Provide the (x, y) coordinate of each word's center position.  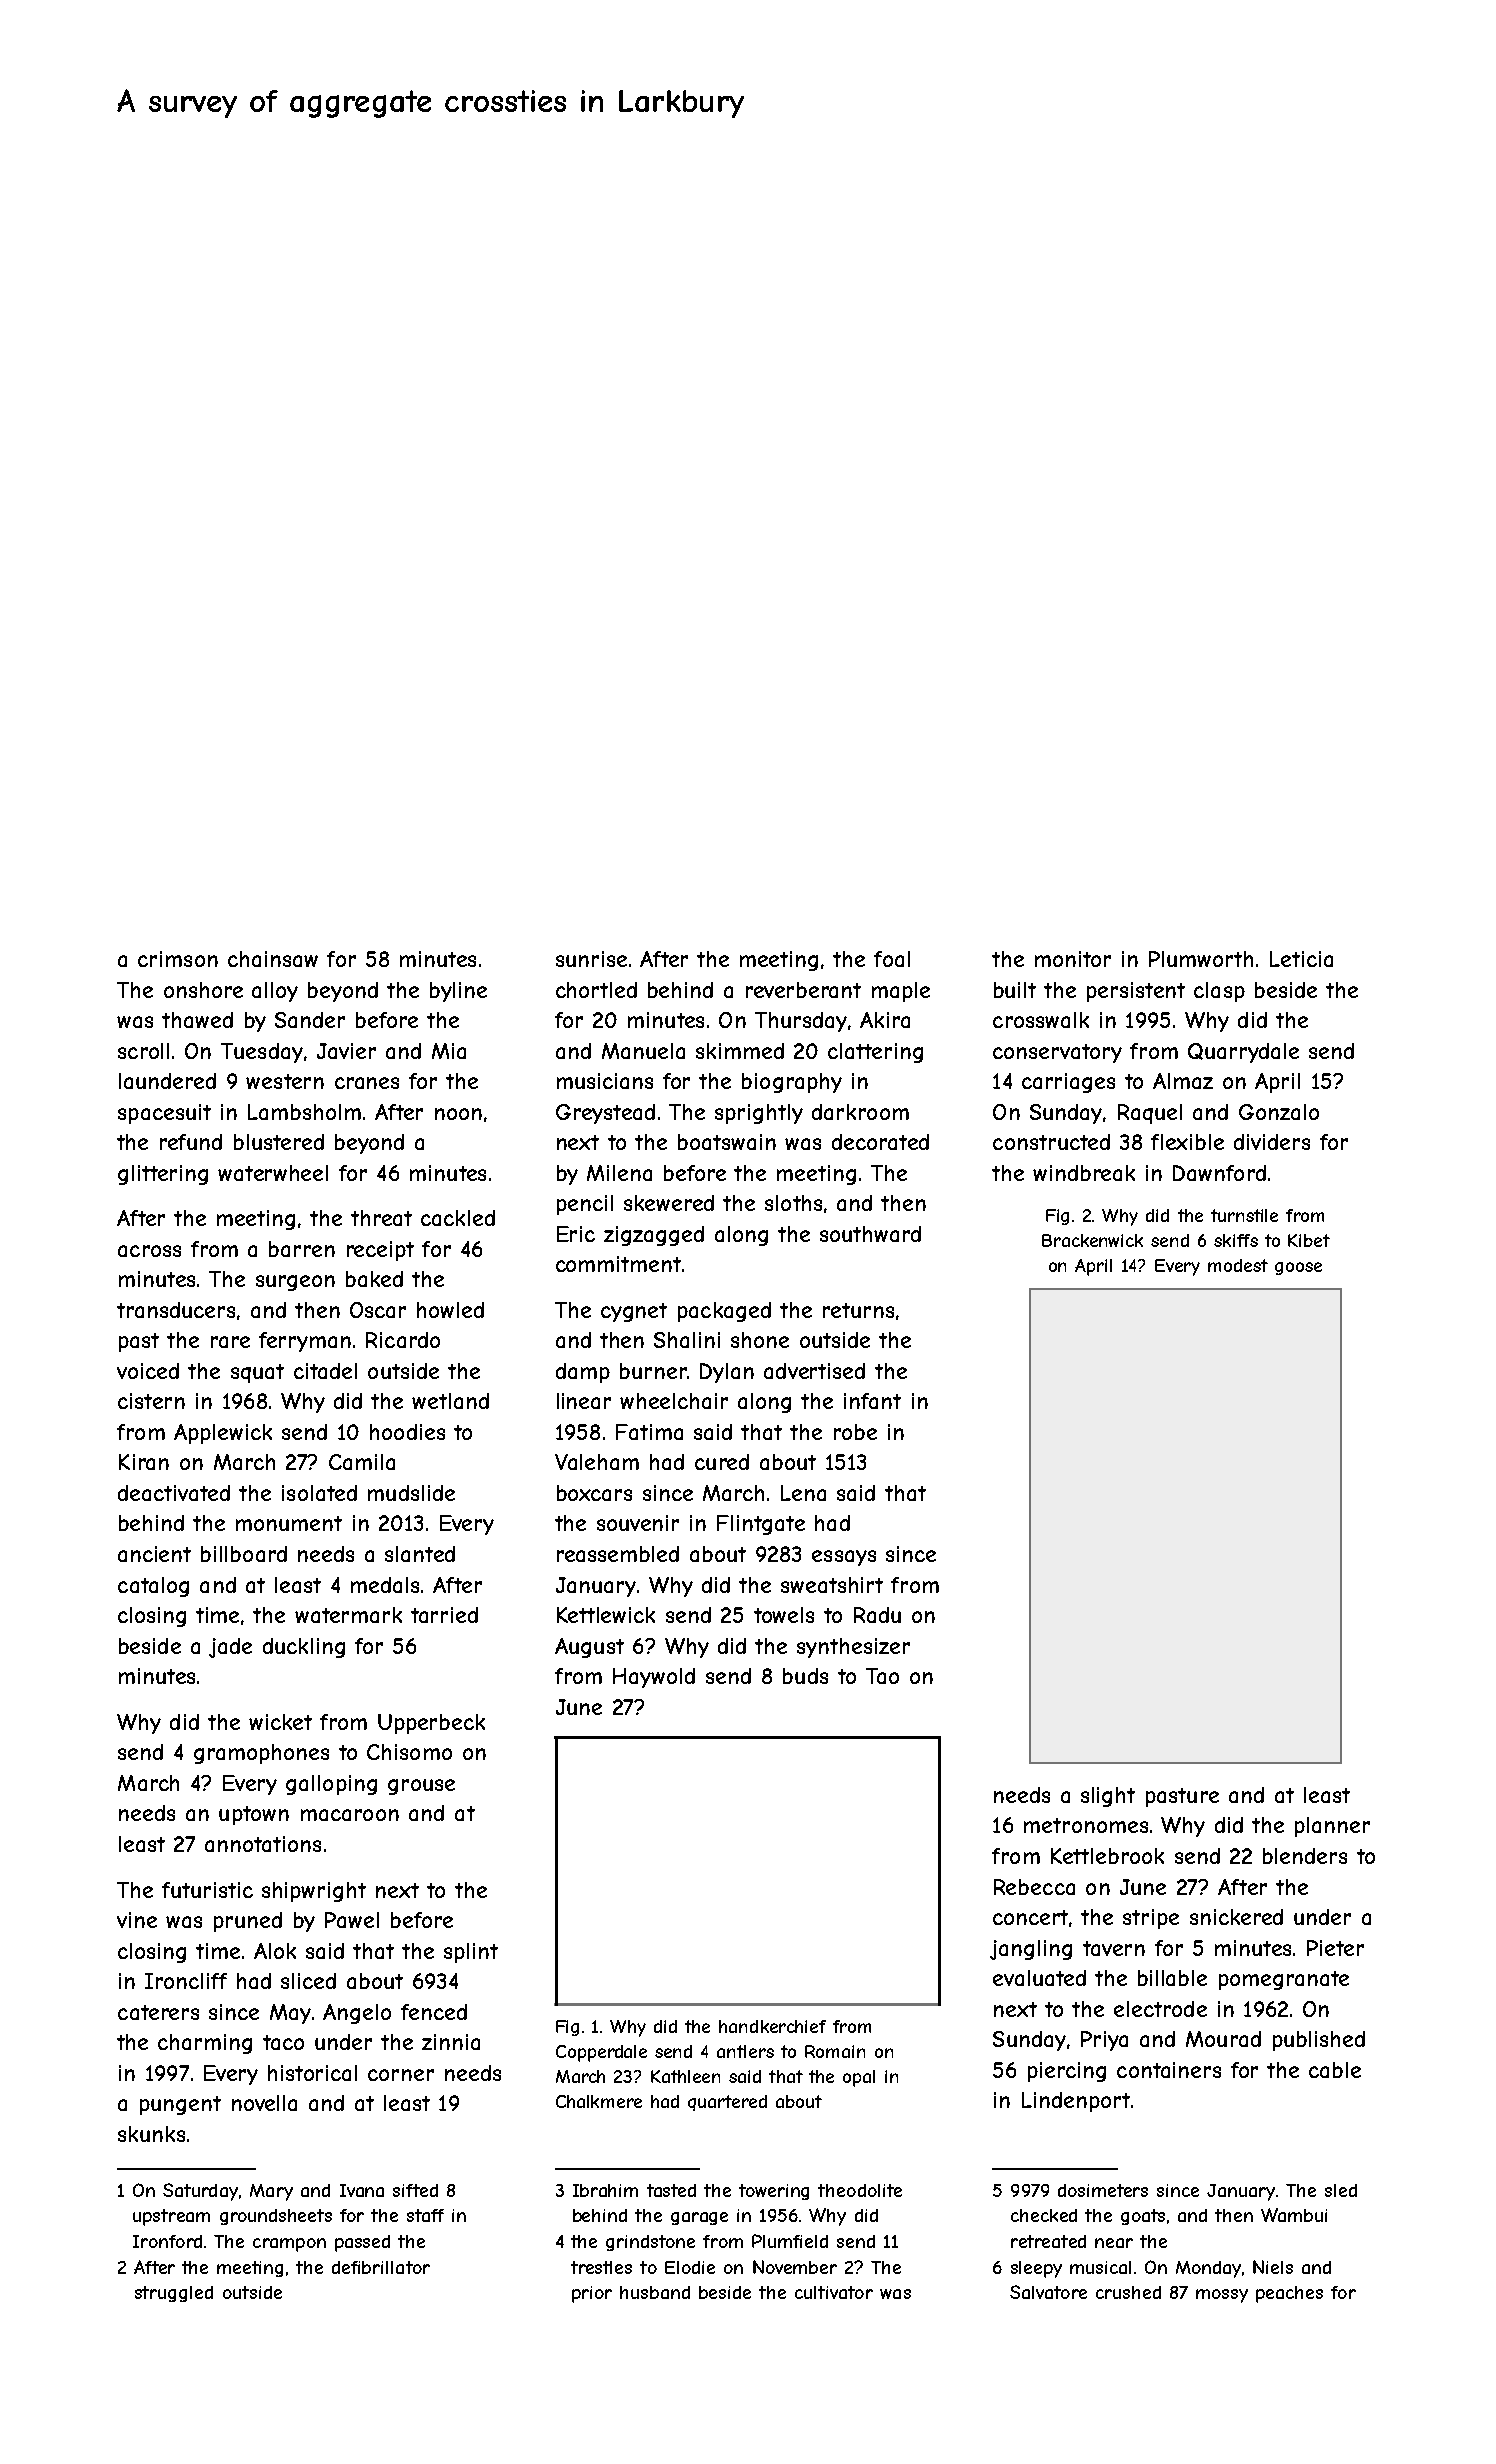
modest (1238, 1265)
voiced (148, 1371)
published (1319, 2041)
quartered (727, 2103)
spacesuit (164, 1114)
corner (401, 2075)
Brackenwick (1092, 1240)
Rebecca (1034, 1887)
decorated (880, 1142)
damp (583, 1373)
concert (1031, 1918)
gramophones (261, 1754)
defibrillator (381, 2267)
